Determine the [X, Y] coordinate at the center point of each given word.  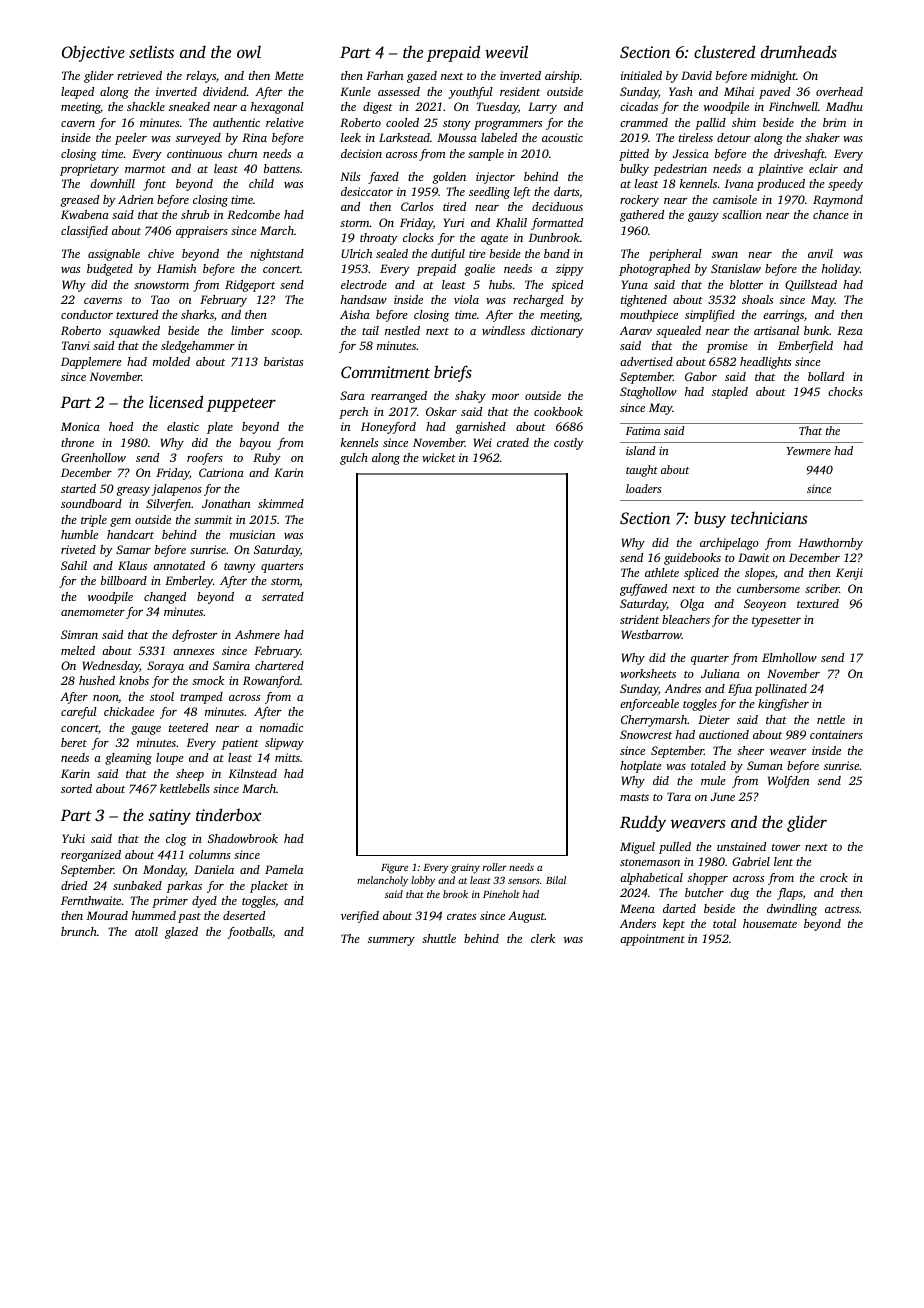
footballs [250, 933]
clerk [543, 938]
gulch [354, 459]
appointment [652, 940]
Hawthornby [831, 544]
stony [457, 125]
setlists [151, 51]
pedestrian [680, 170]
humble [79, 534]
